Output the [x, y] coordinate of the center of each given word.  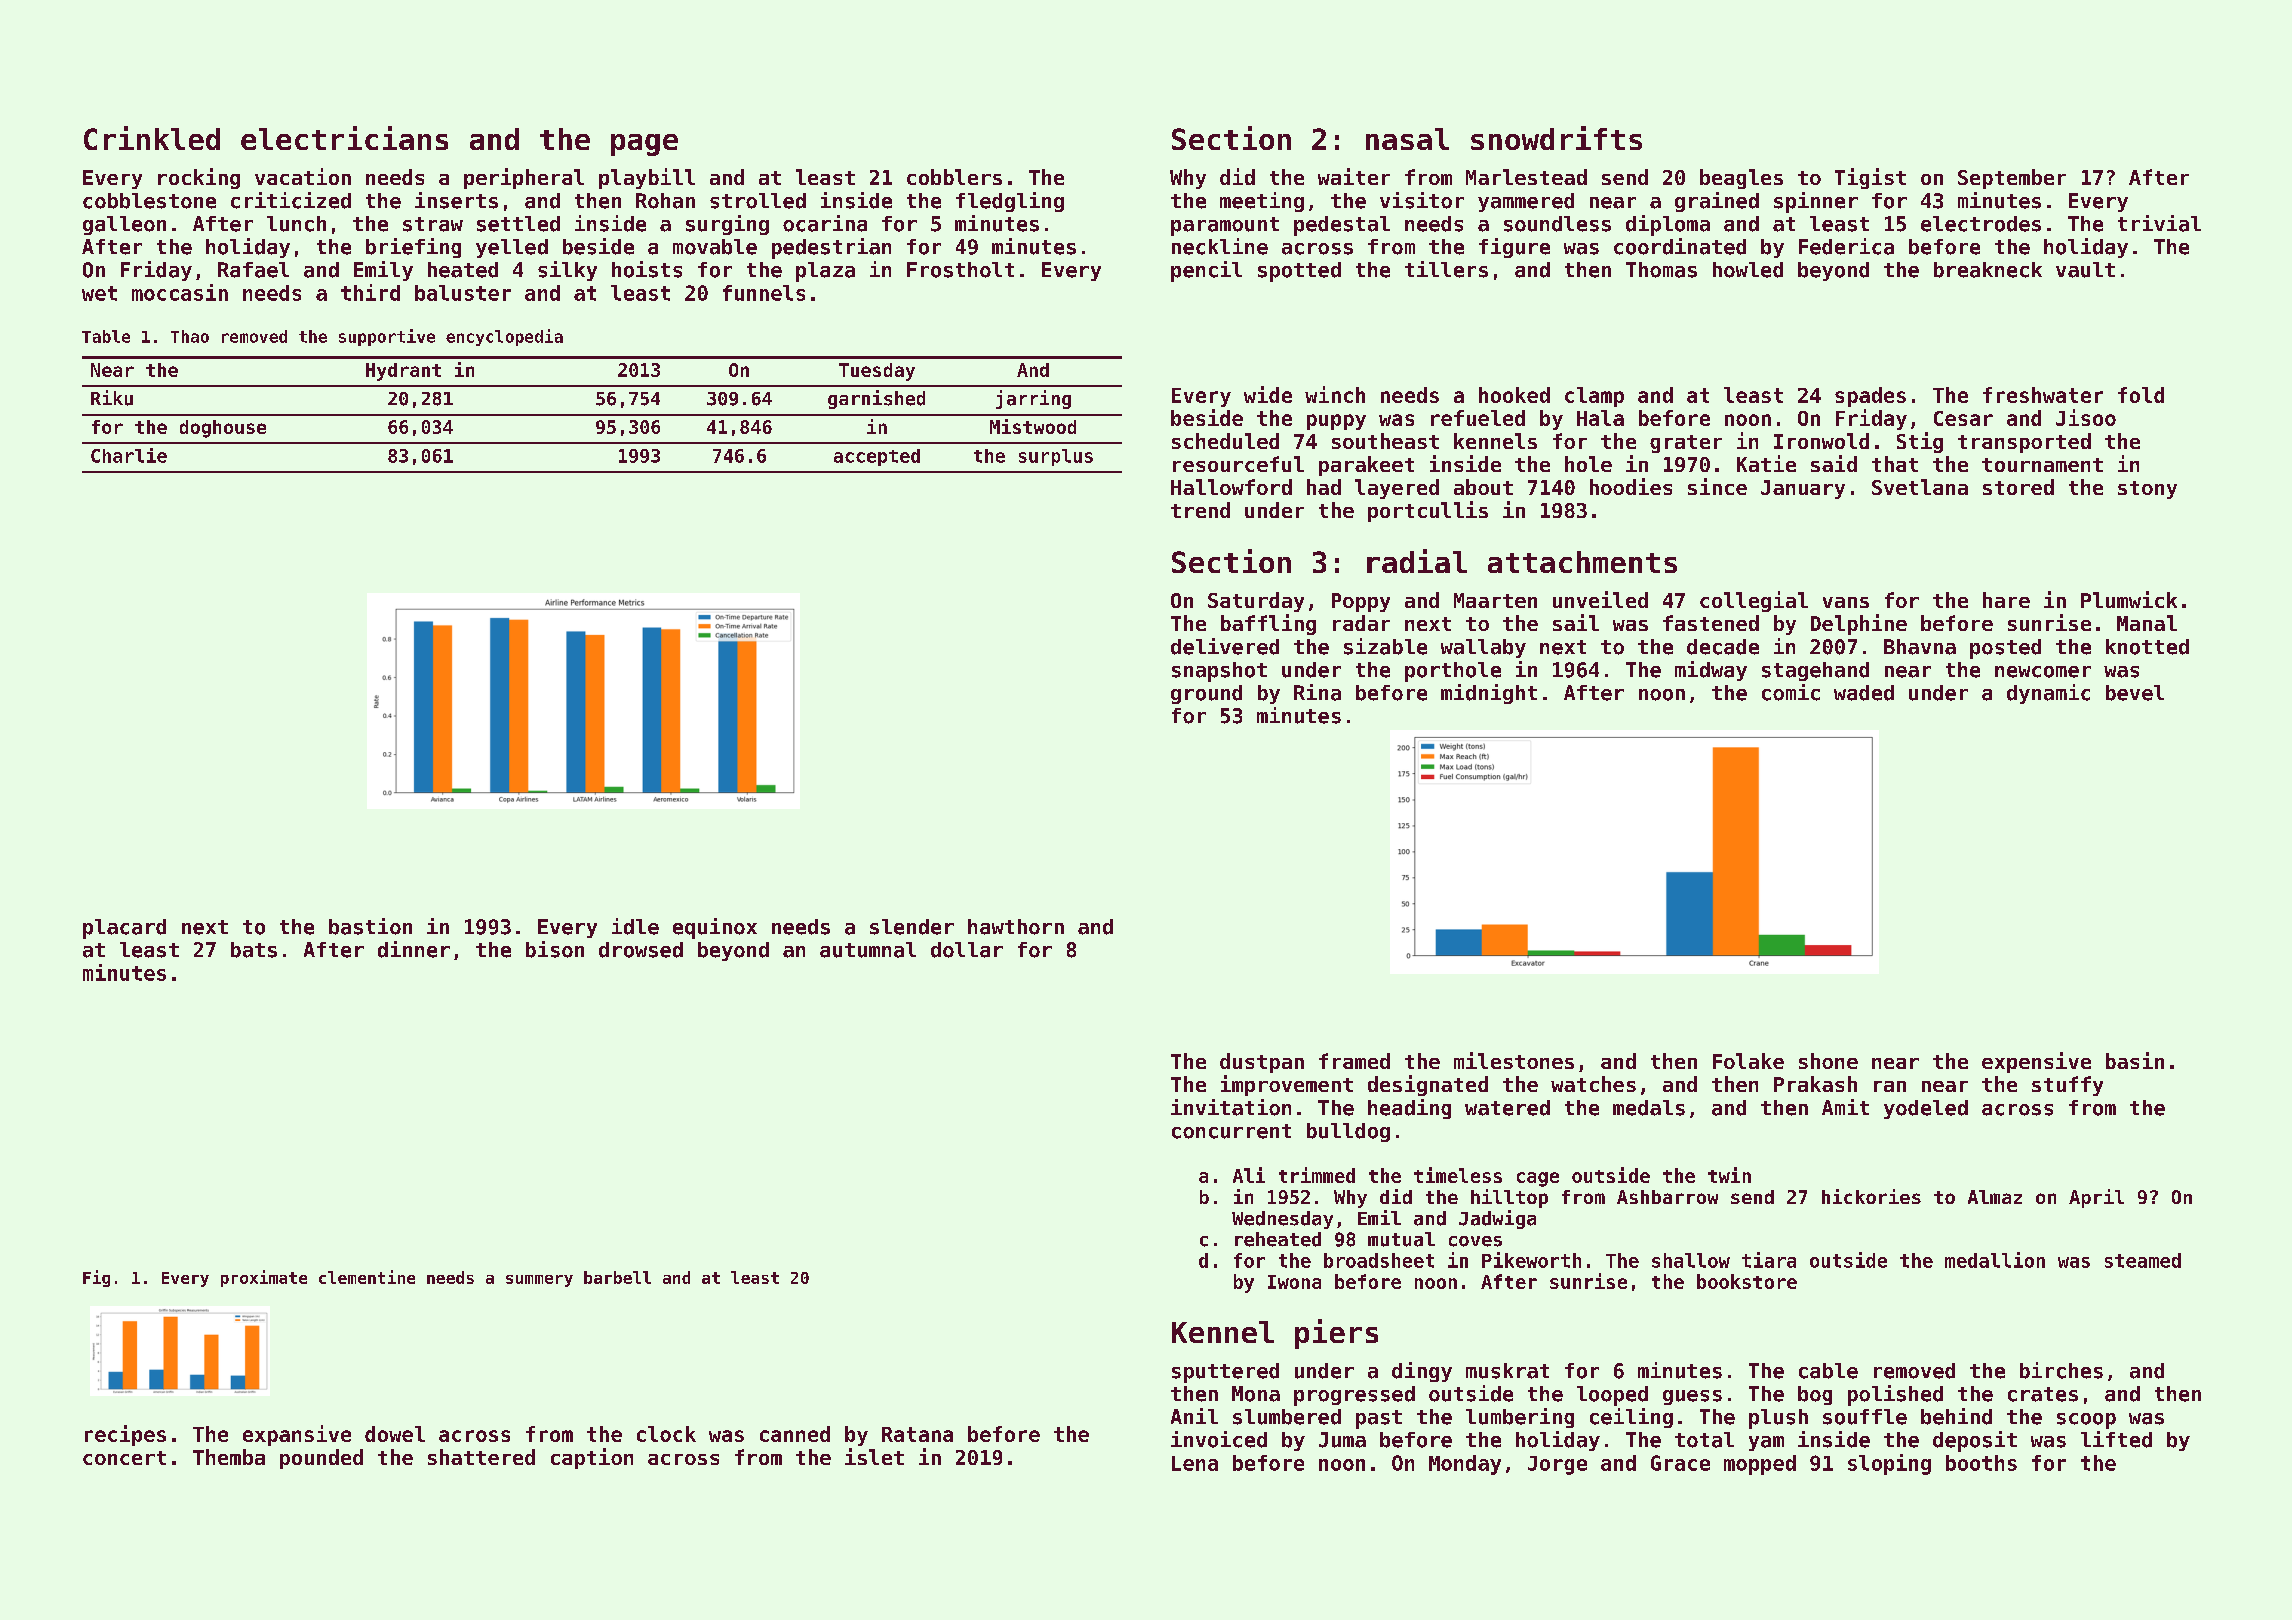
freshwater [2043, 395]
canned [795, 1434]
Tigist [1870, 178]
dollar [967, 950]
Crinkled [152, 138]
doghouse [223, 429]
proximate [264, 1278]
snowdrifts [1556, 138]
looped [1612, 1396]
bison [555, 949]
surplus [1056, 457]
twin [1729, 1175]
